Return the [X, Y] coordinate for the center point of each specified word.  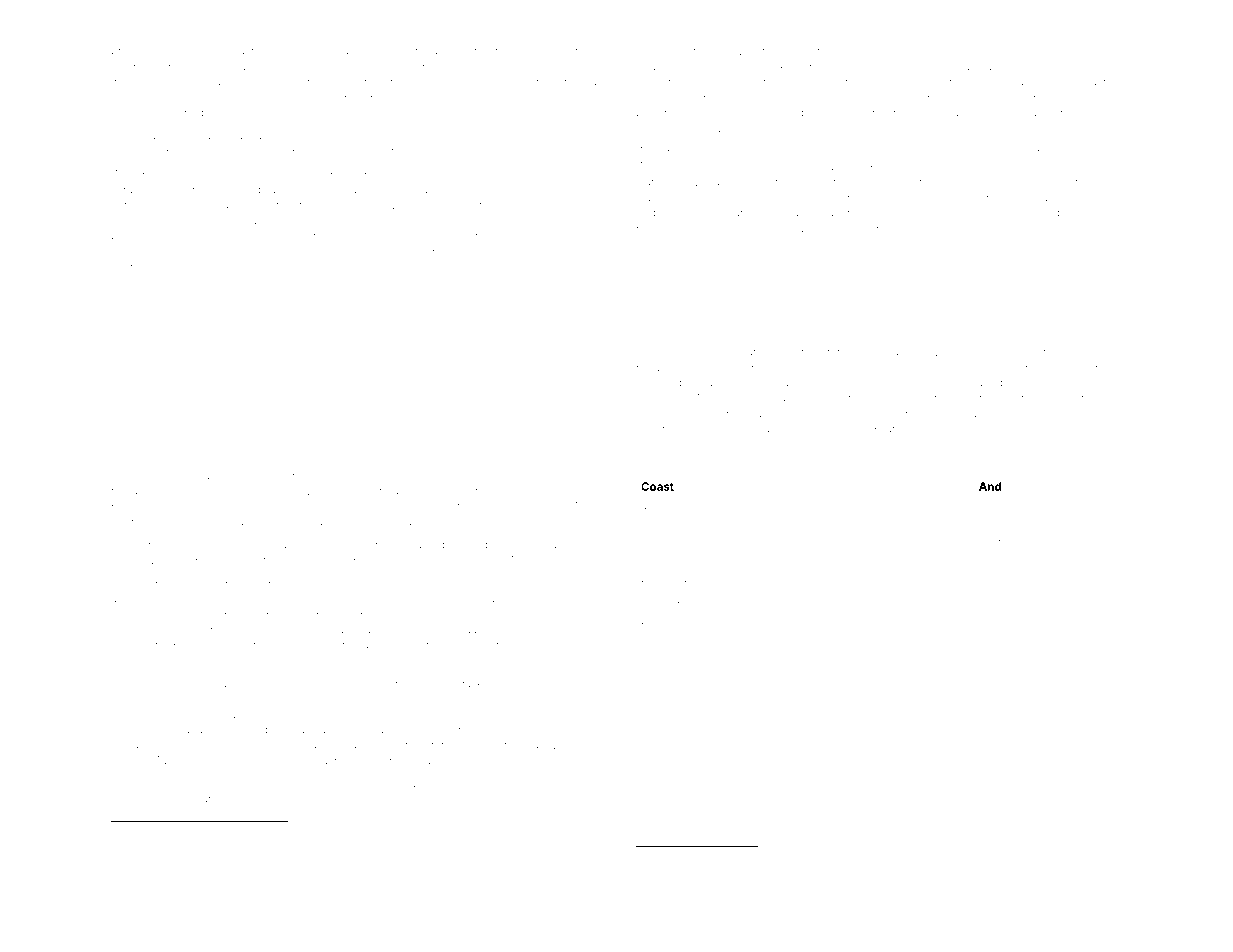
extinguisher [672, 545]
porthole [1046, 368]
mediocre [994, 452]
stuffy [215, 267]
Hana [289, 51]
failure [719, 382]
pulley [891, 52]
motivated [661, 51]
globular [364, 584]
